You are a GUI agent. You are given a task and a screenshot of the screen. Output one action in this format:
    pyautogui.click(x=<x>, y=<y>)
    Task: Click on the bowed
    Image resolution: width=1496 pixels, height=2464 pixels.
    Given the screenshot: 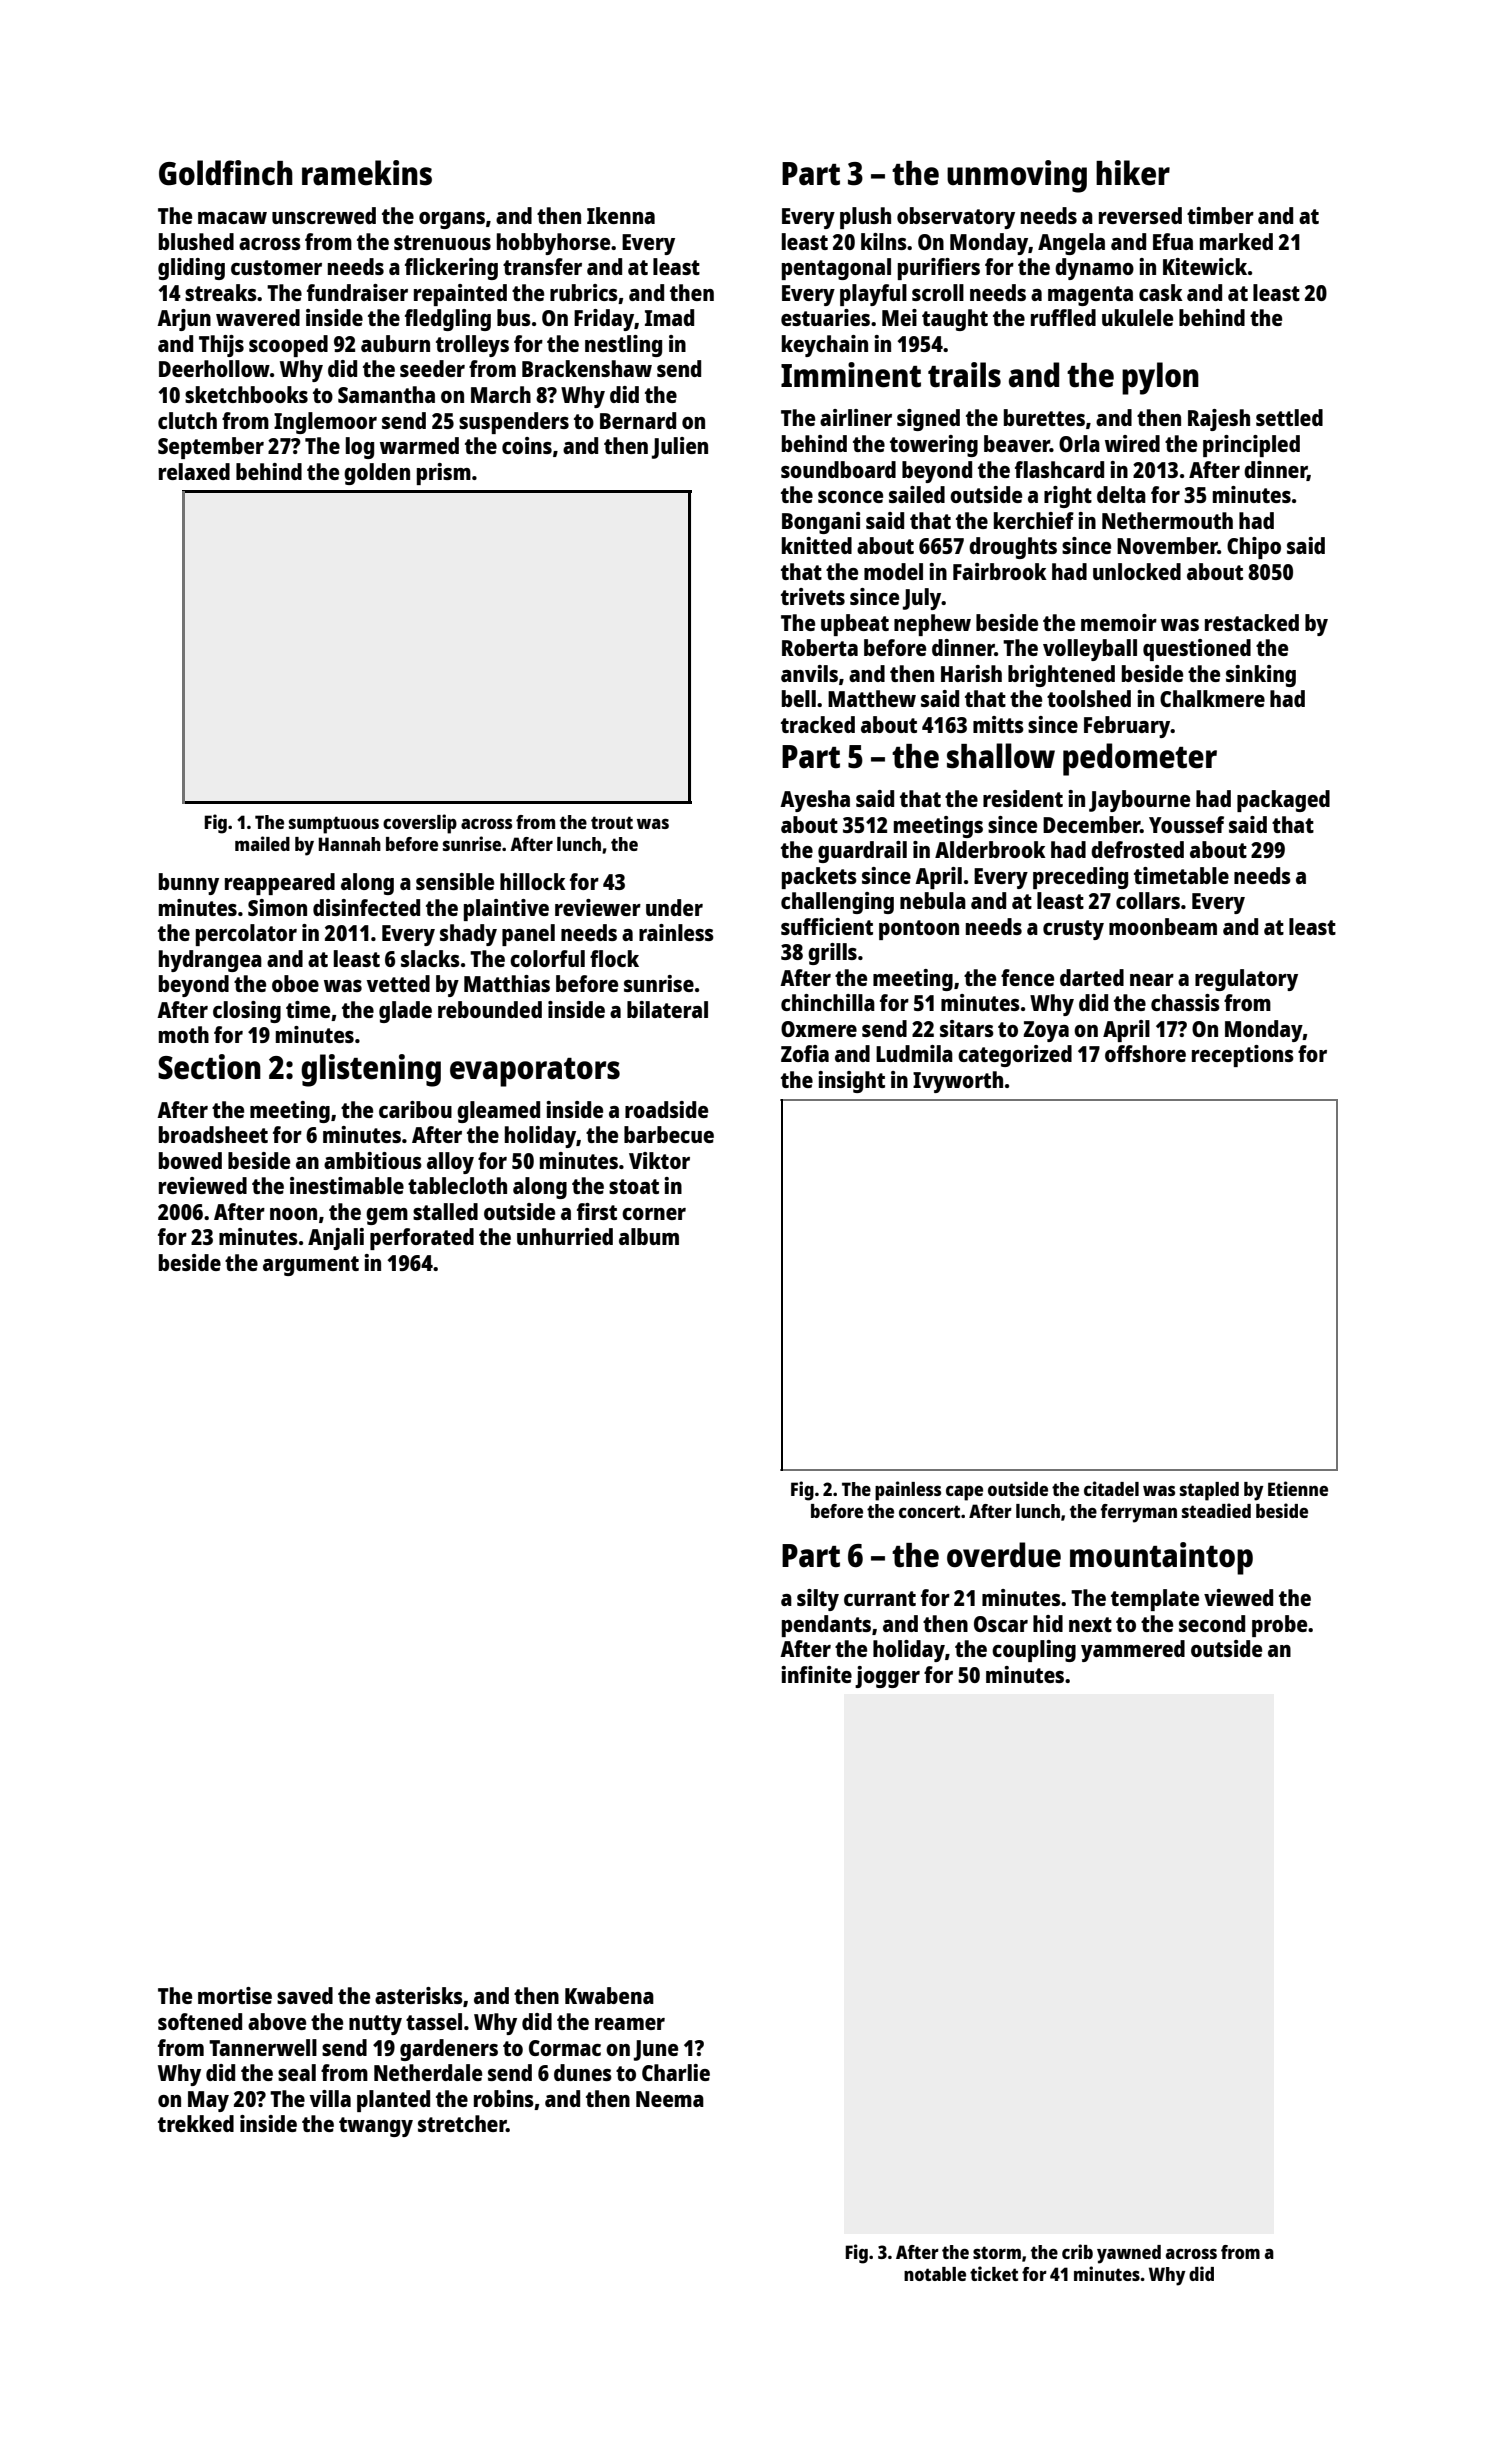 What is the action you would take?
    pyautogui.click(x=190, y=1160)
